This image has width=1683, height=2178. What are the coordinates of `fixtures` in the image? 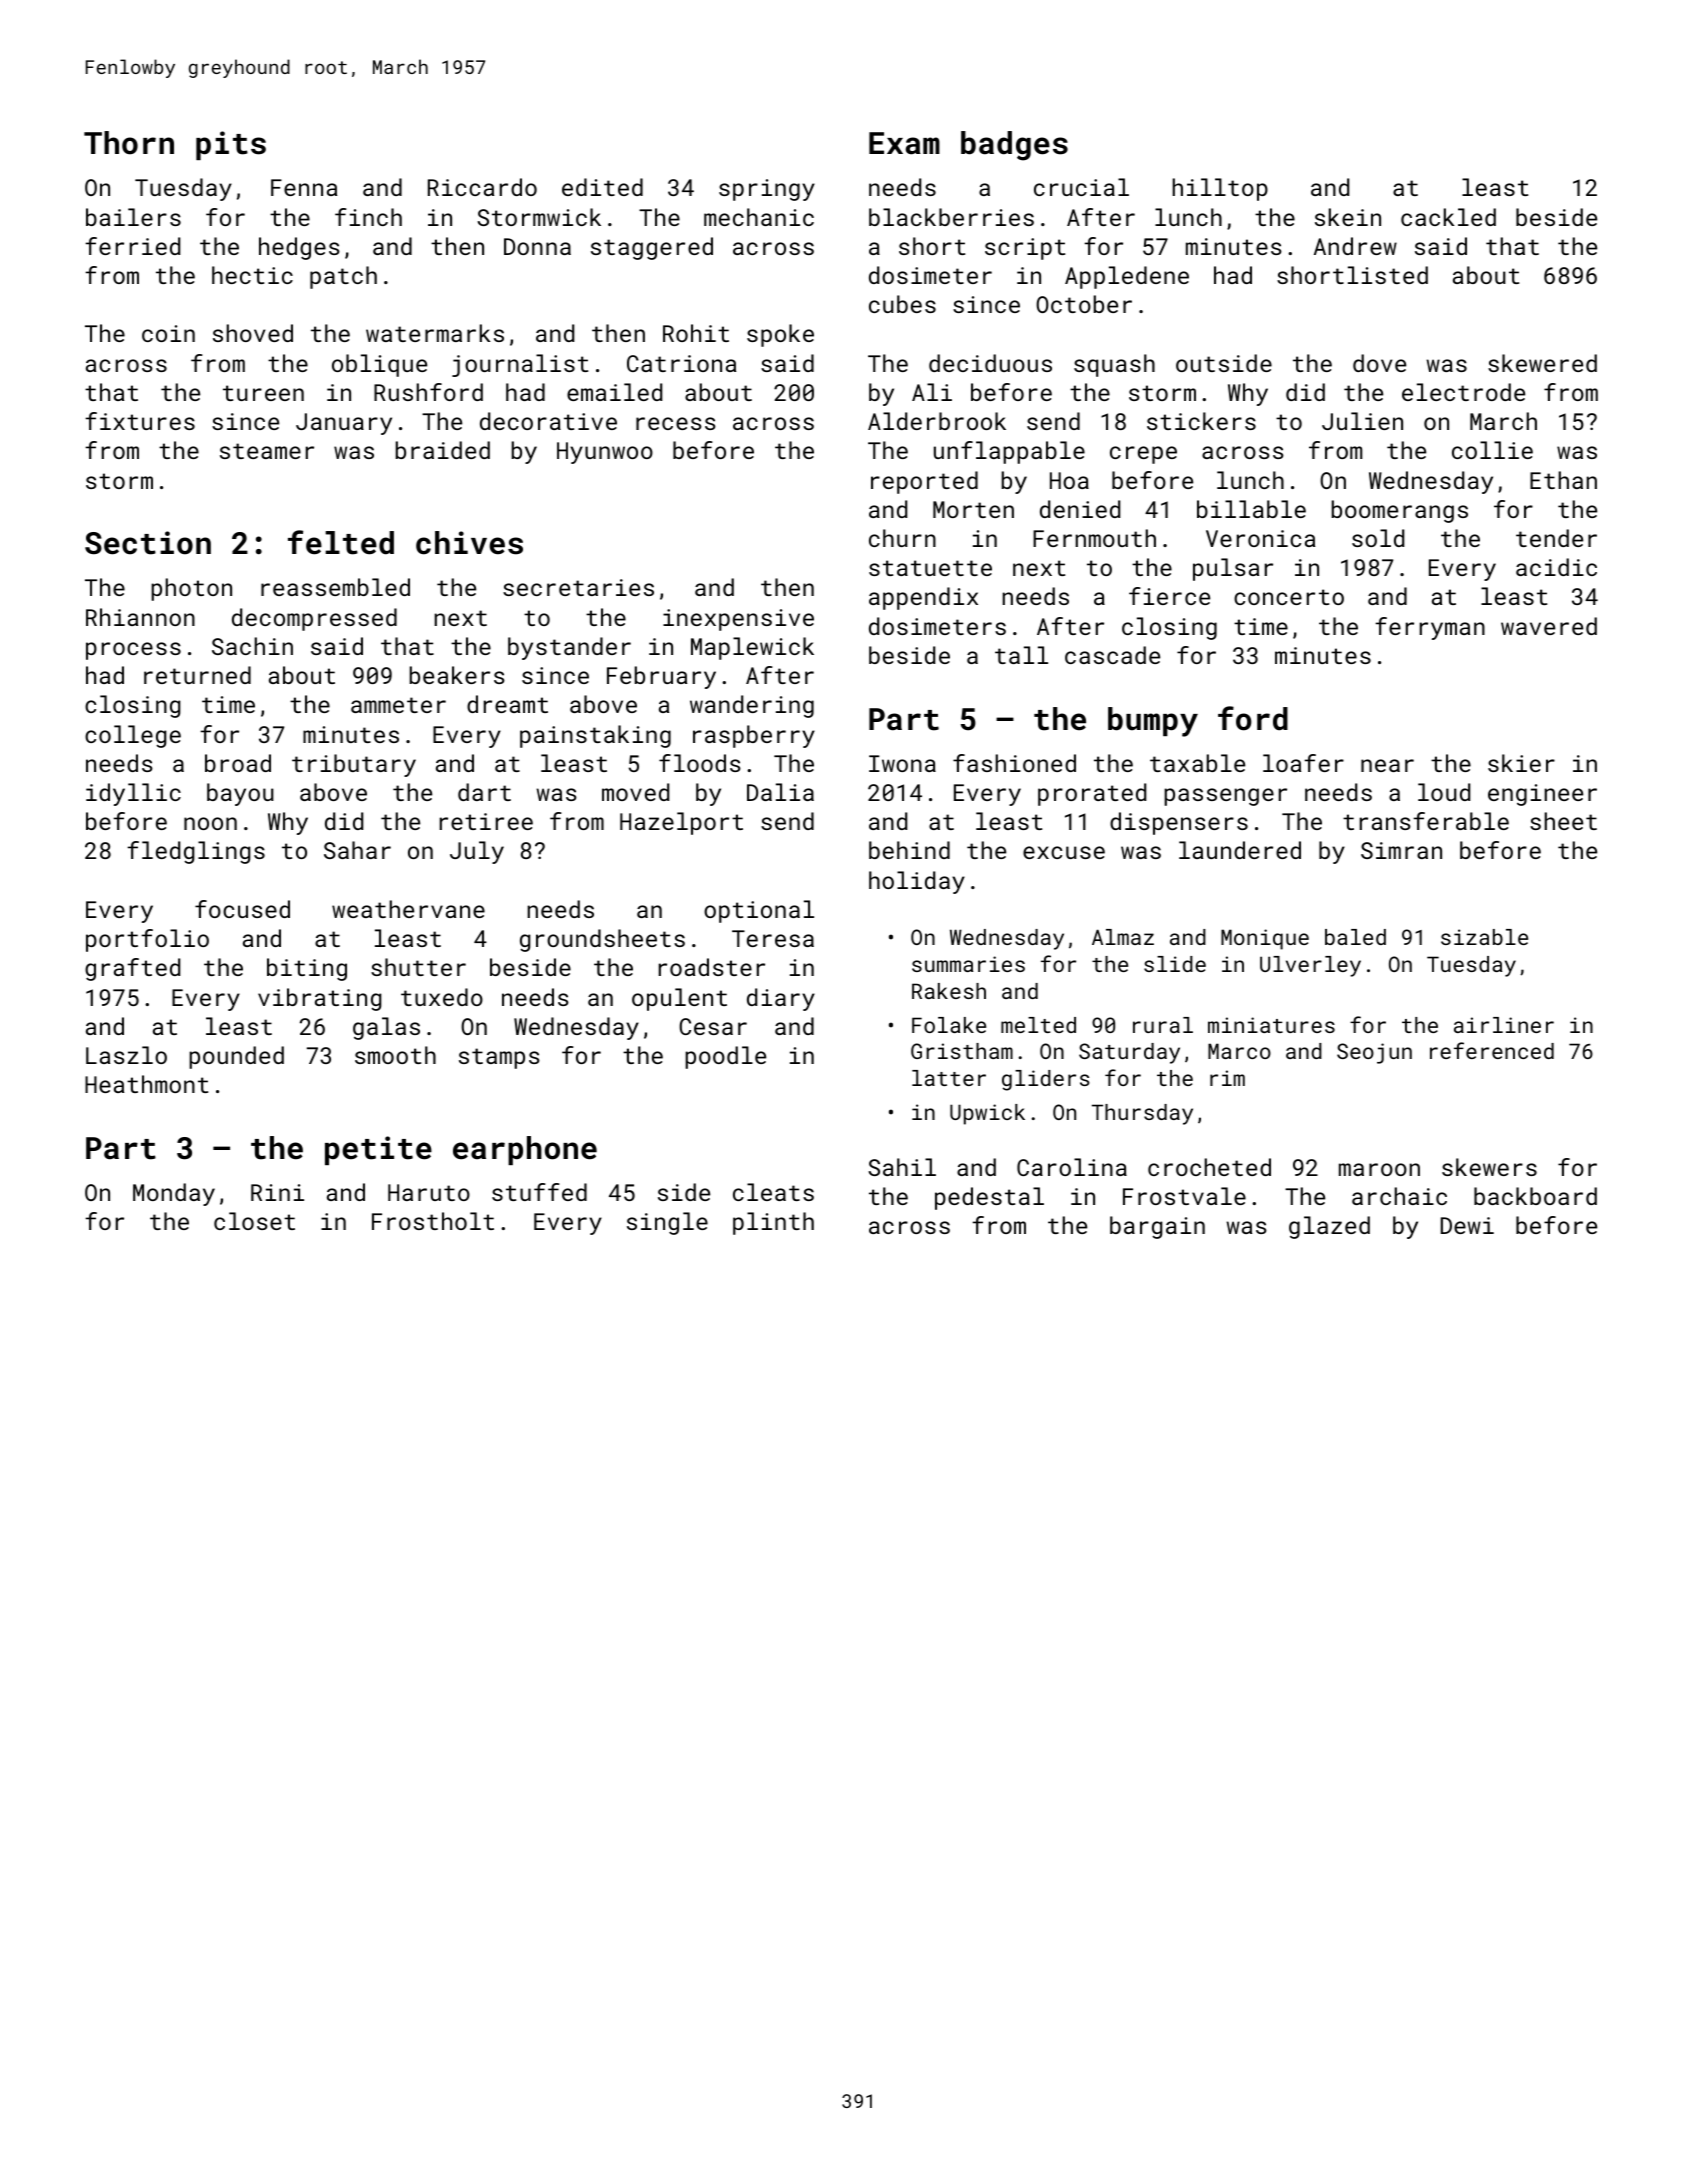 It's located at (140, 421).
